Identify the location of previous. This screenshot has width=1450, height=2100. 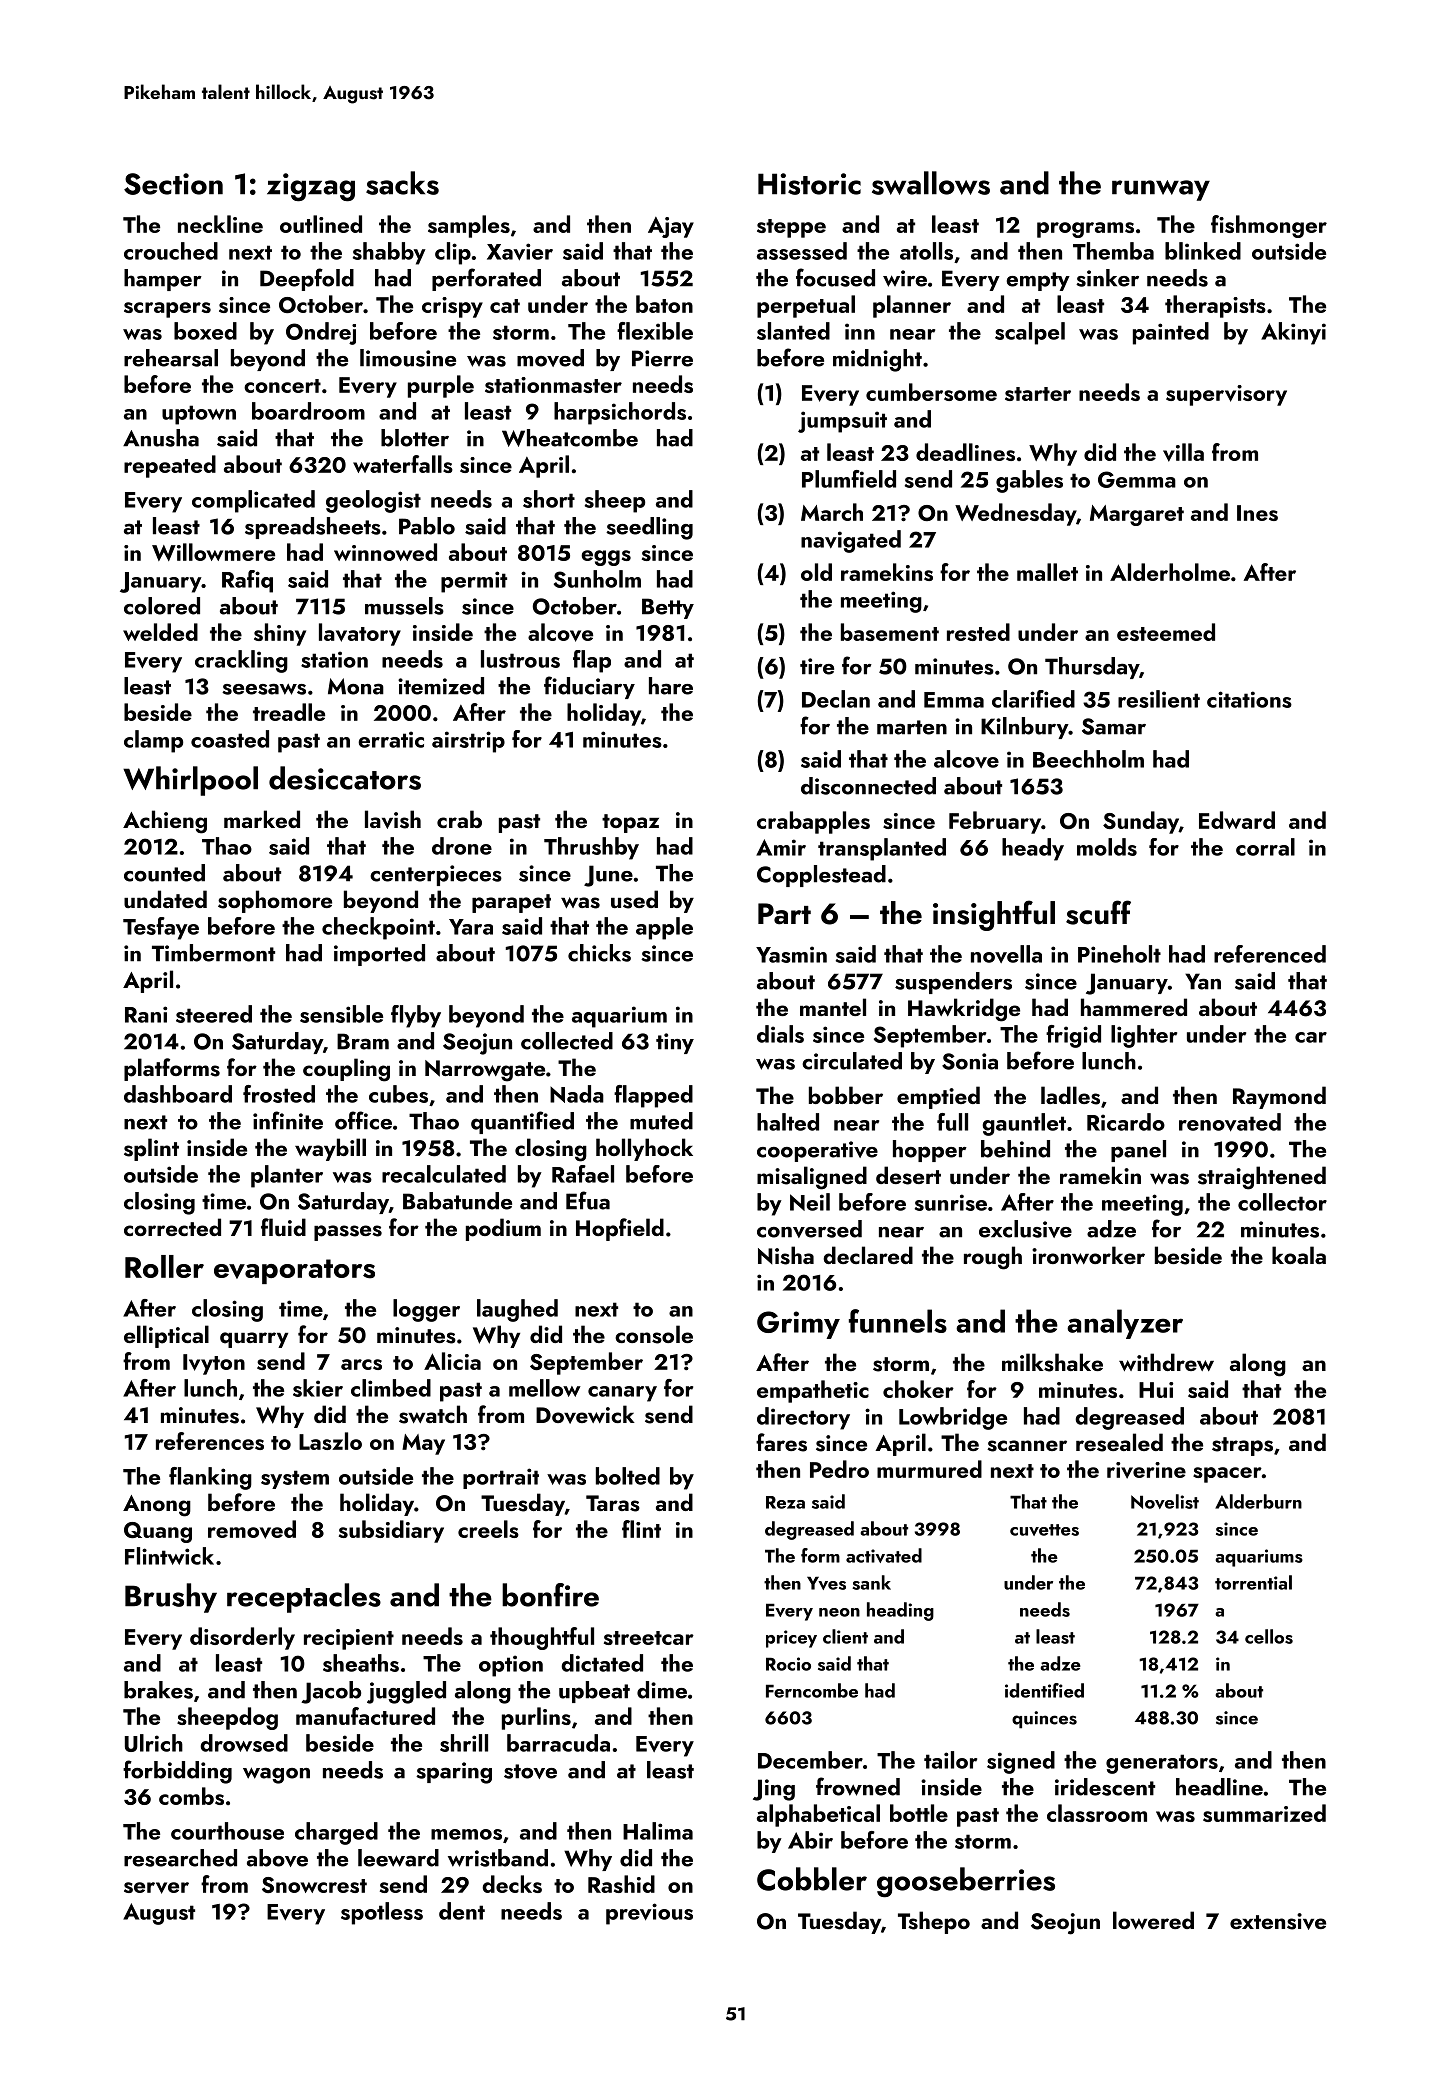
(649, 1914).
